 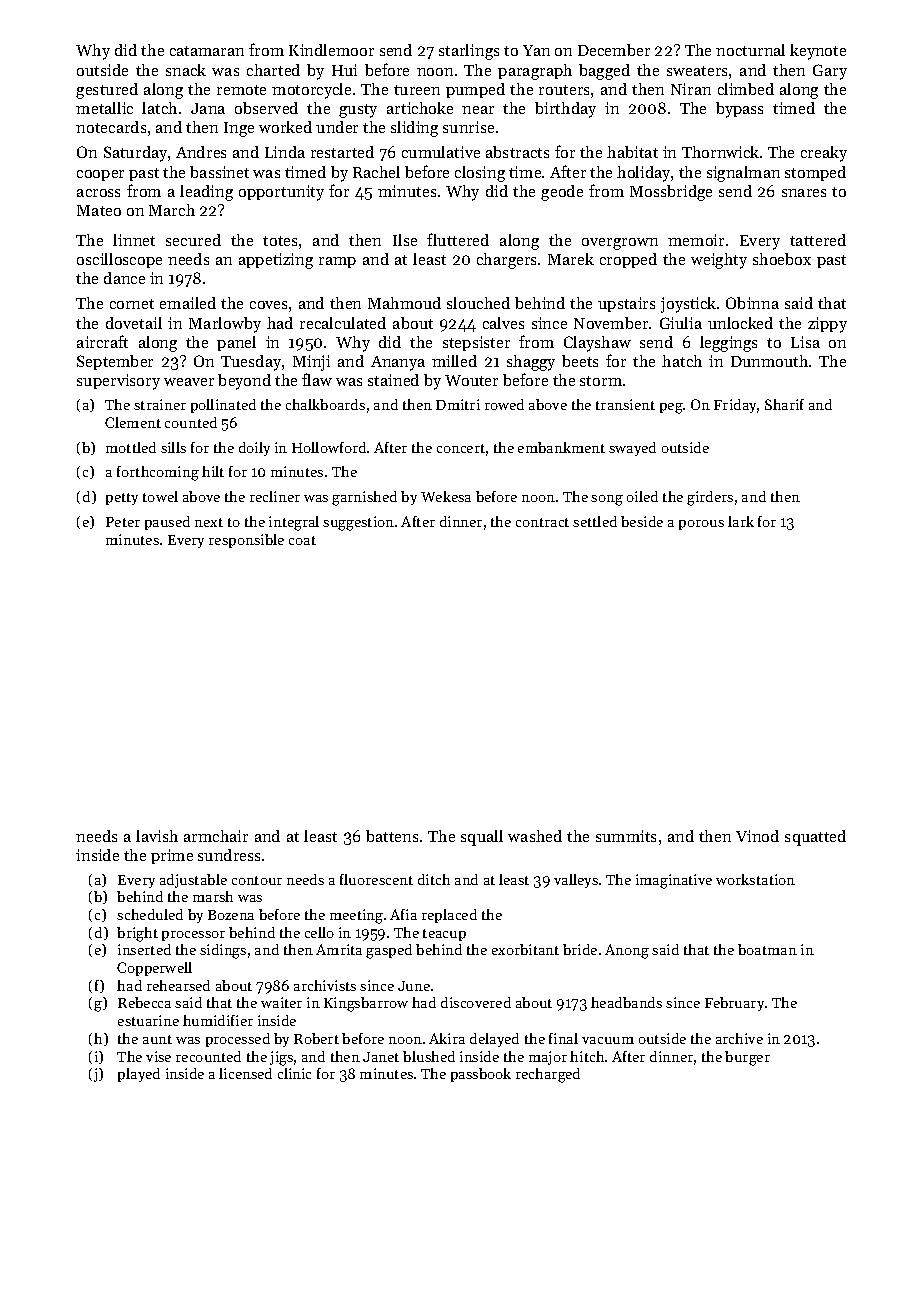 What do you see at coordinates (626, 836) in the page?
I see `summits` at bounding box center [626, 836].
